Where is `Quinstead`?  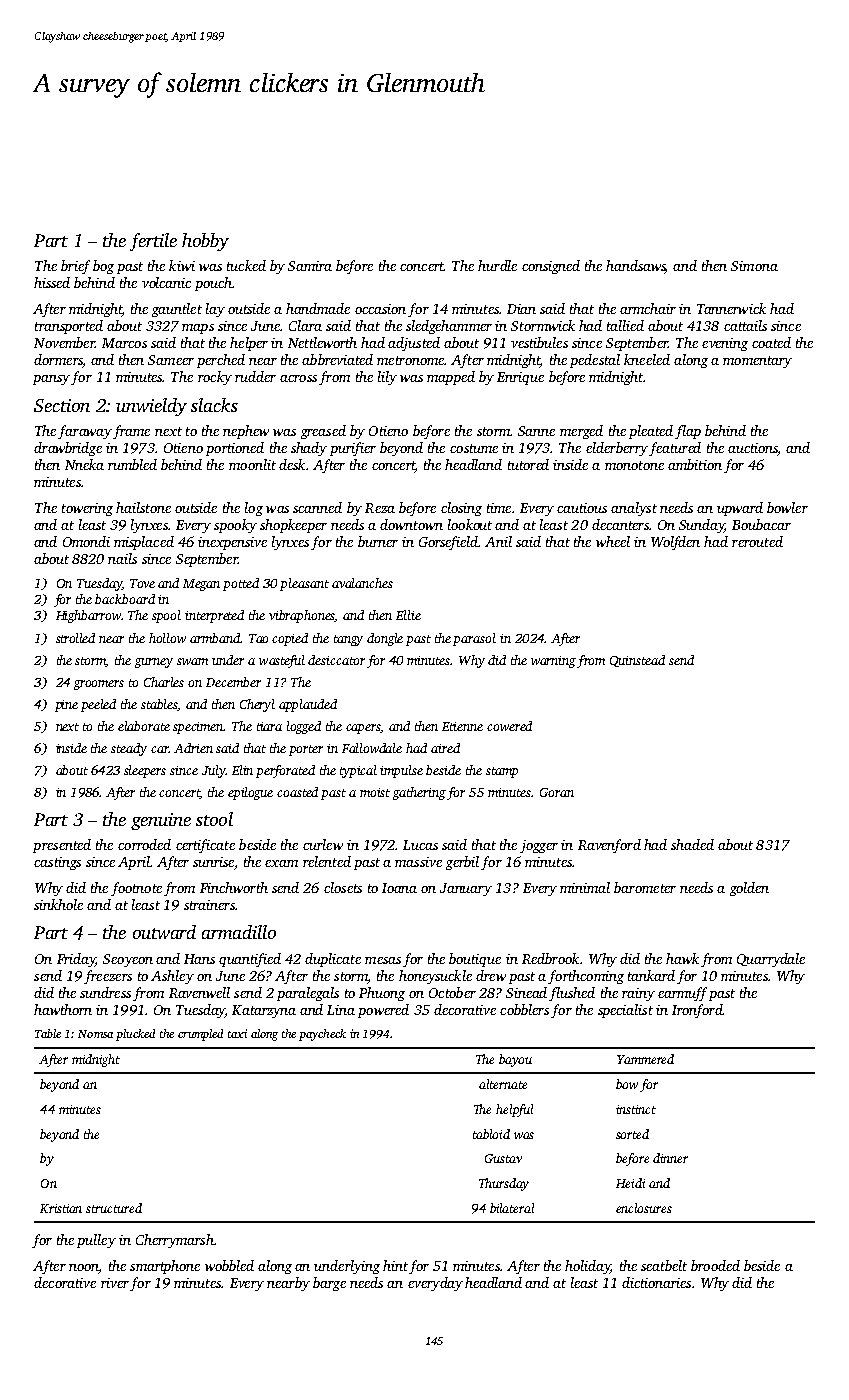
Quinstead is located at coordinates (637, 661).
